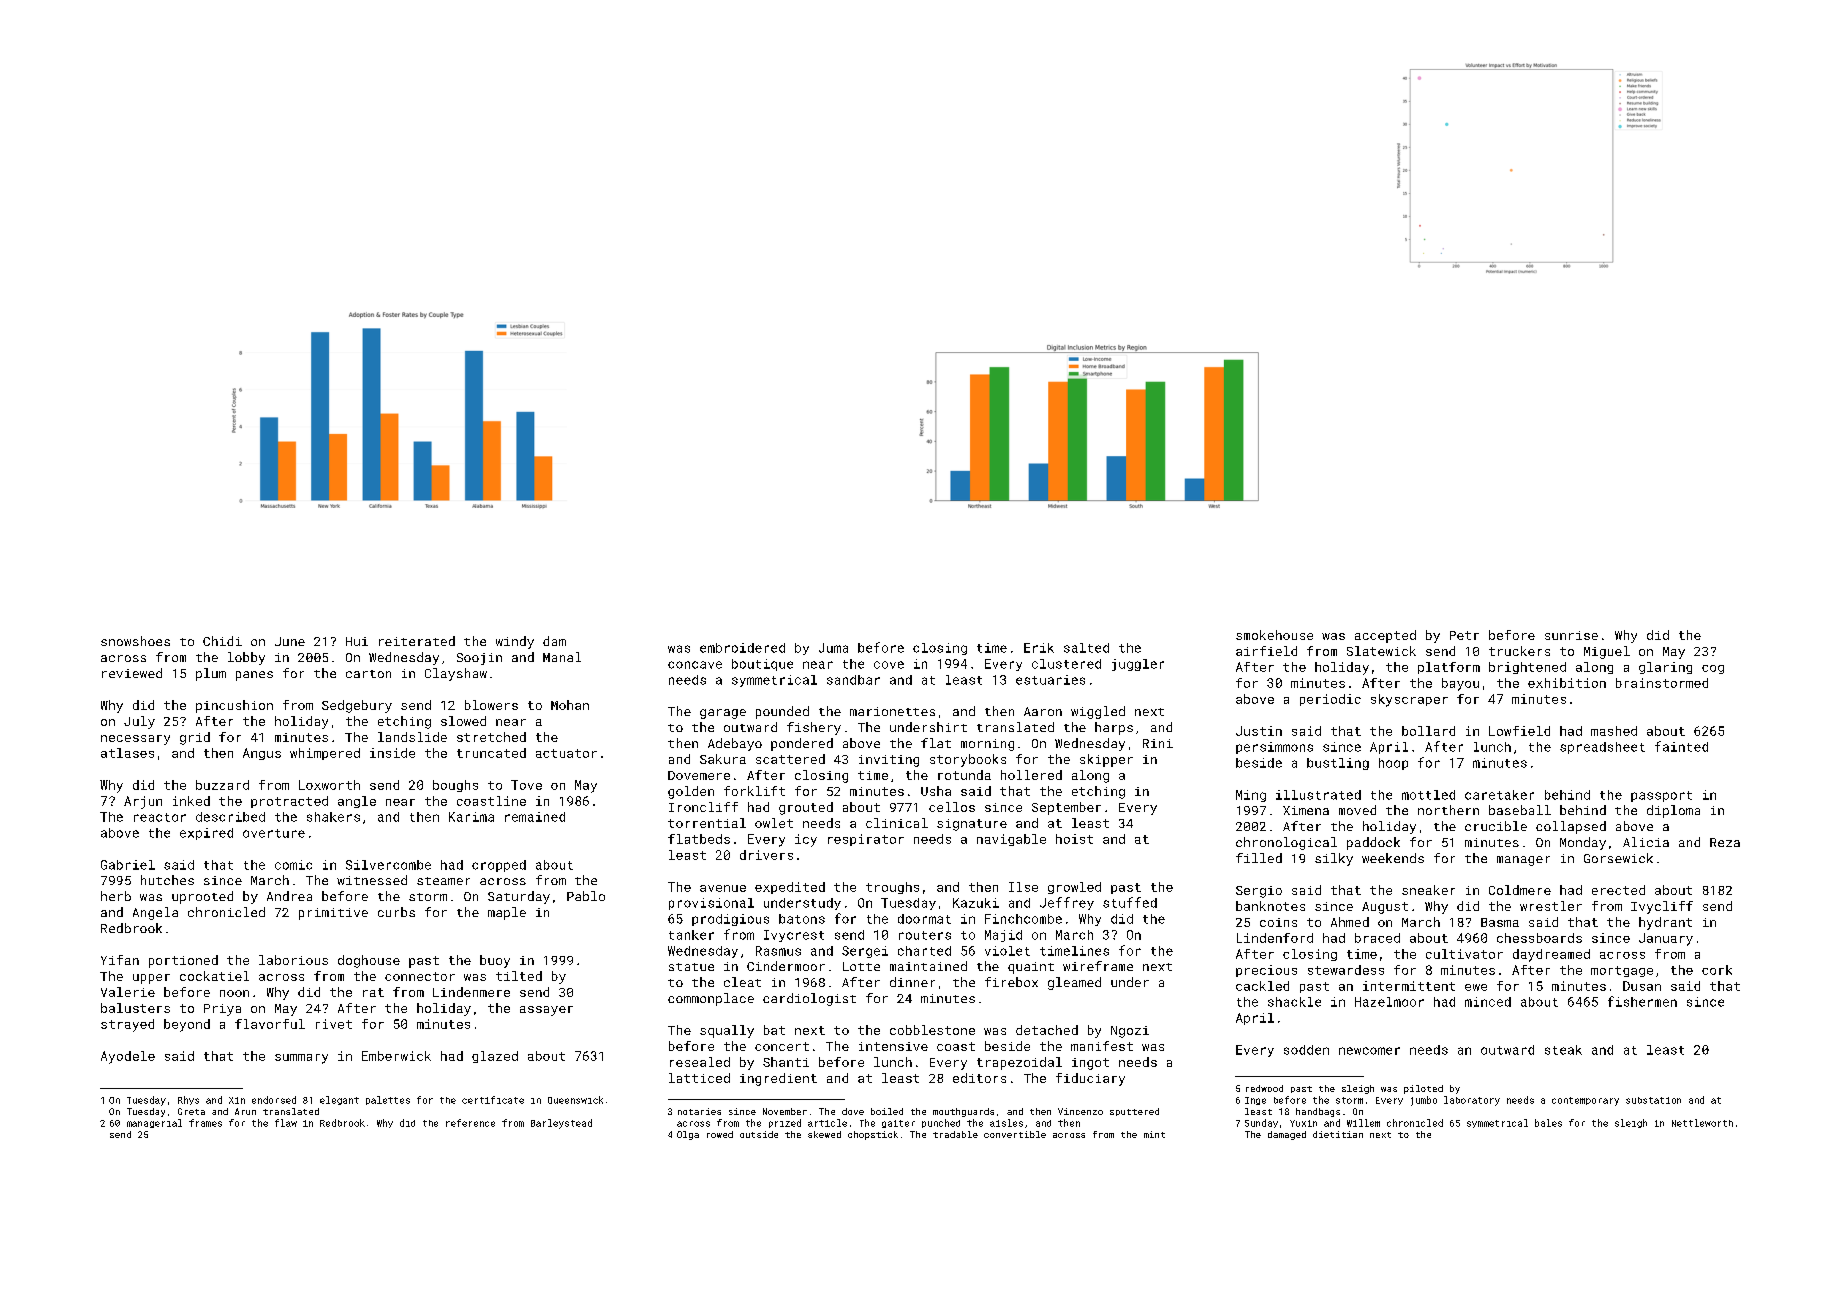 The image size is (1848, 1307). Describe the element at coordinates (1496, 826) in the image. I see `crucible` at that location.
